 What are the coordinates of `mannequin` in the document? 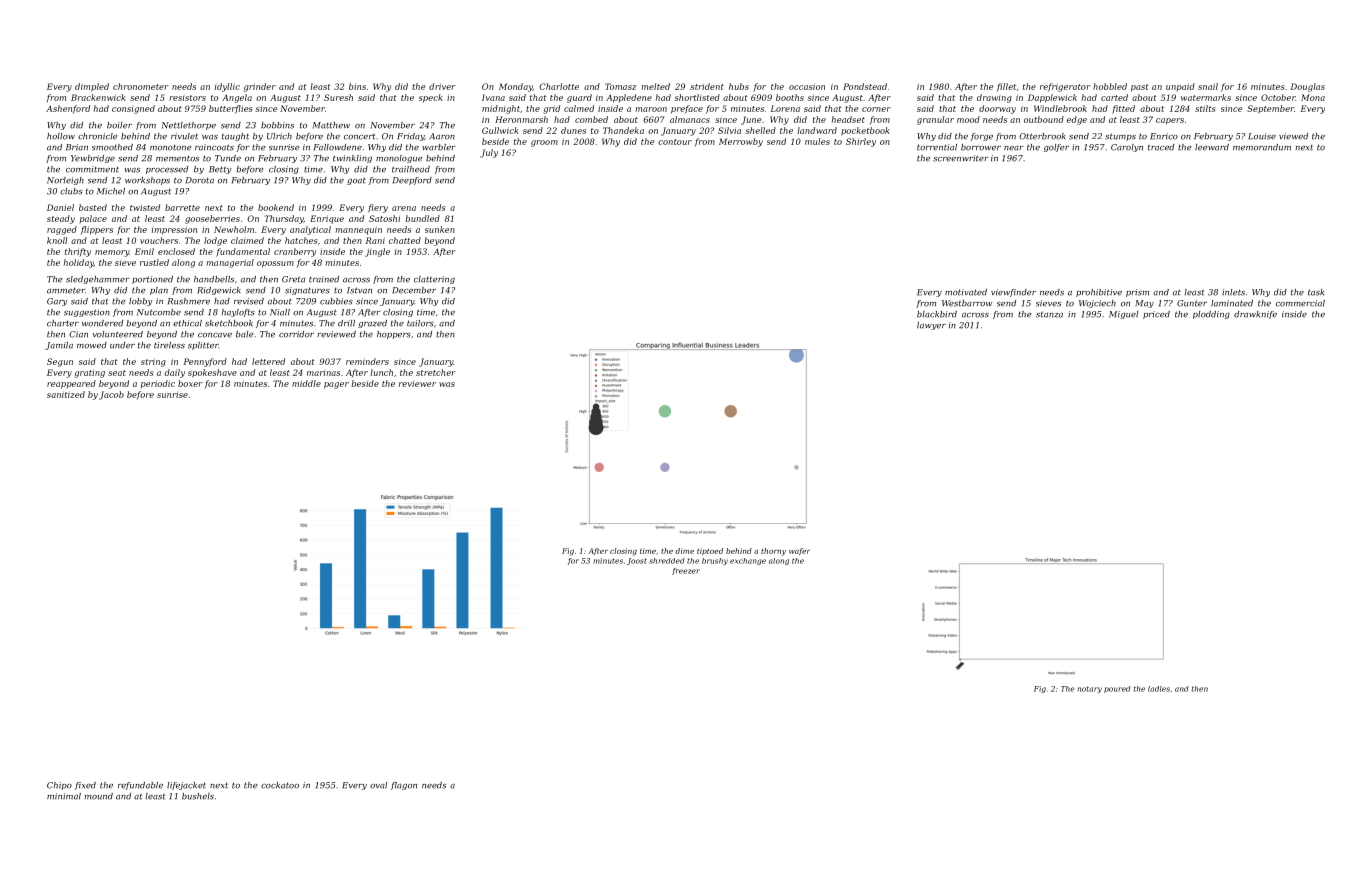 It's located at (358, 230).
